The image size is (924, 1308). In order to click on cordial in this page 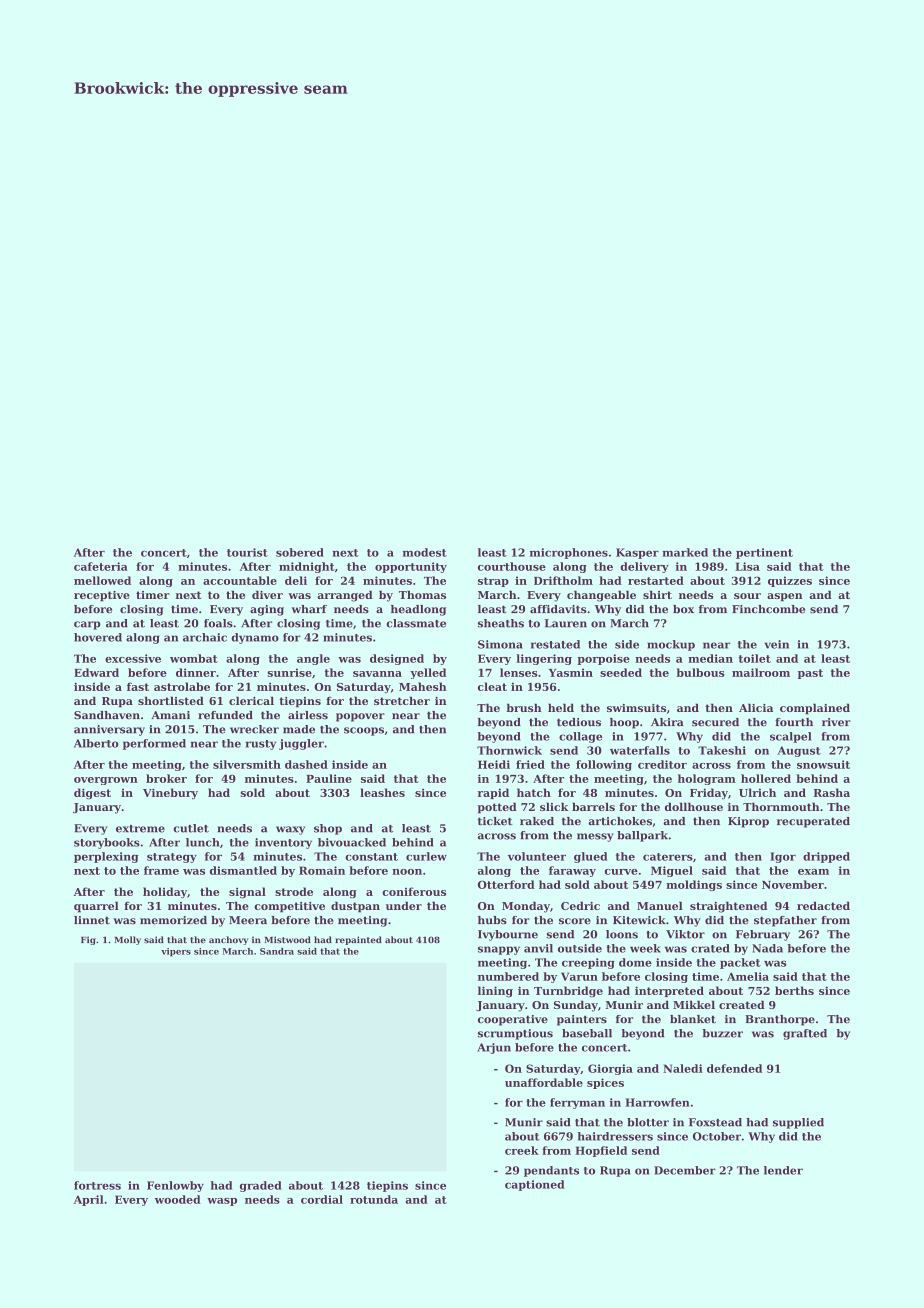, I will do `click(322, 1199)`.
